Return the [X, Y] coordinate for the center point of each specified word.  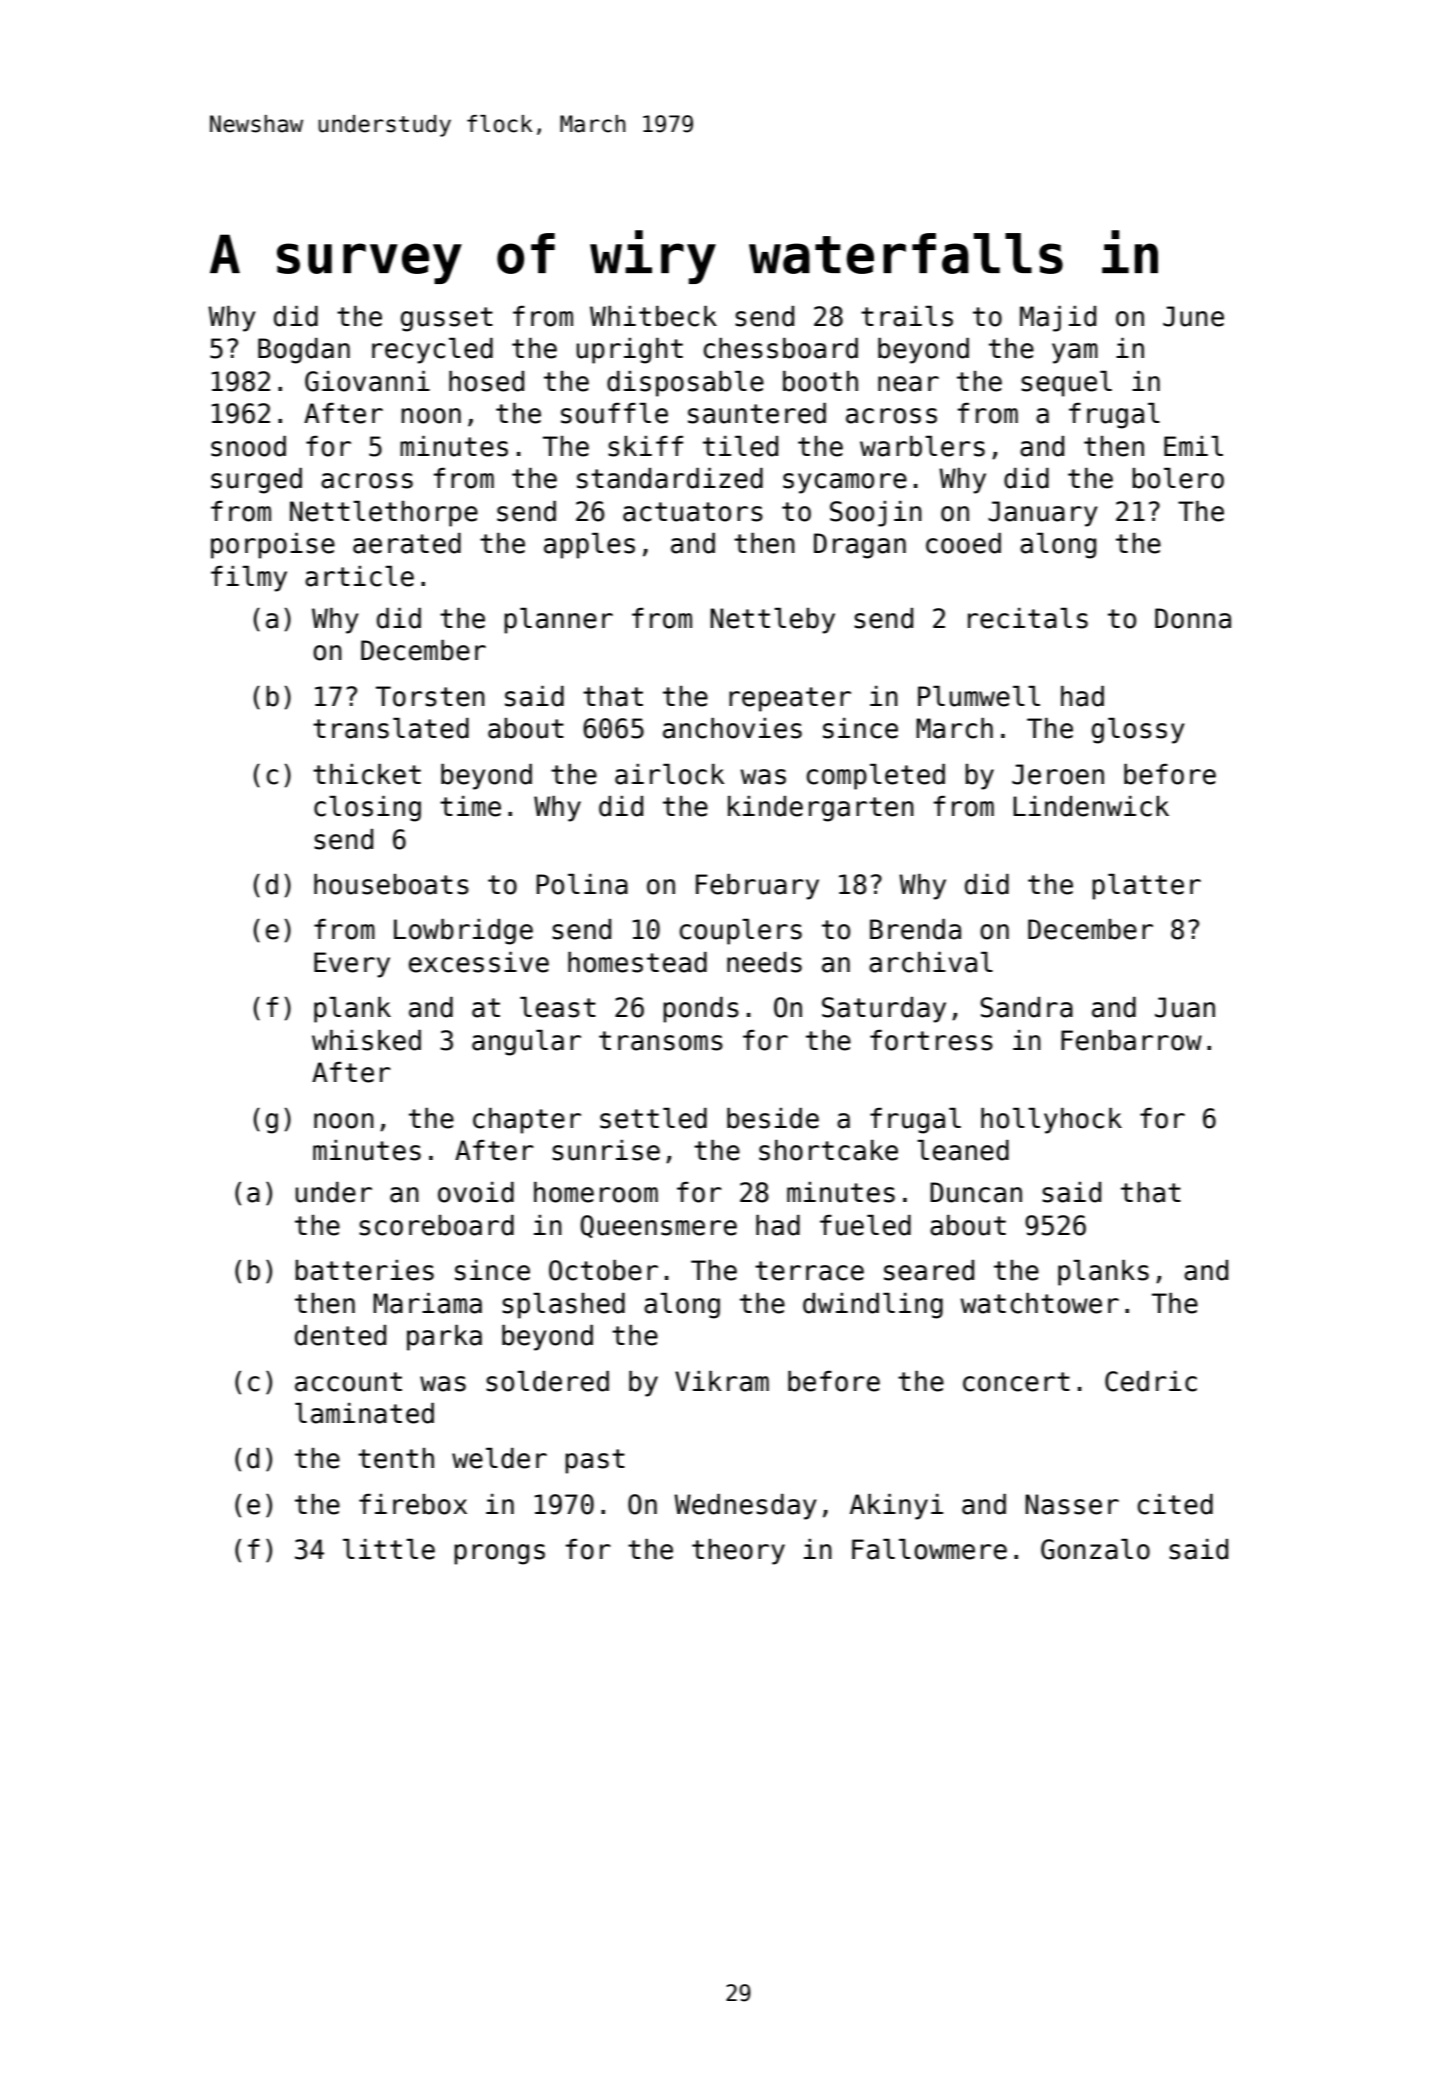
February [757, 887]
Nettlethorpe [384, 514]
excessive [479, 962]
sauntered [757, 413]
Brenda [915, 929]
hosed [486, 381]
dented [340, 1335]
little [389, 1549]
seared [929, 1270]
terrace [809, 1271]
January [1042, 514]
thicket [367, 774]
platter [1146, 887]
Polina [582, 884]
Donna [1193, 618]
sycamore [845, 483]
